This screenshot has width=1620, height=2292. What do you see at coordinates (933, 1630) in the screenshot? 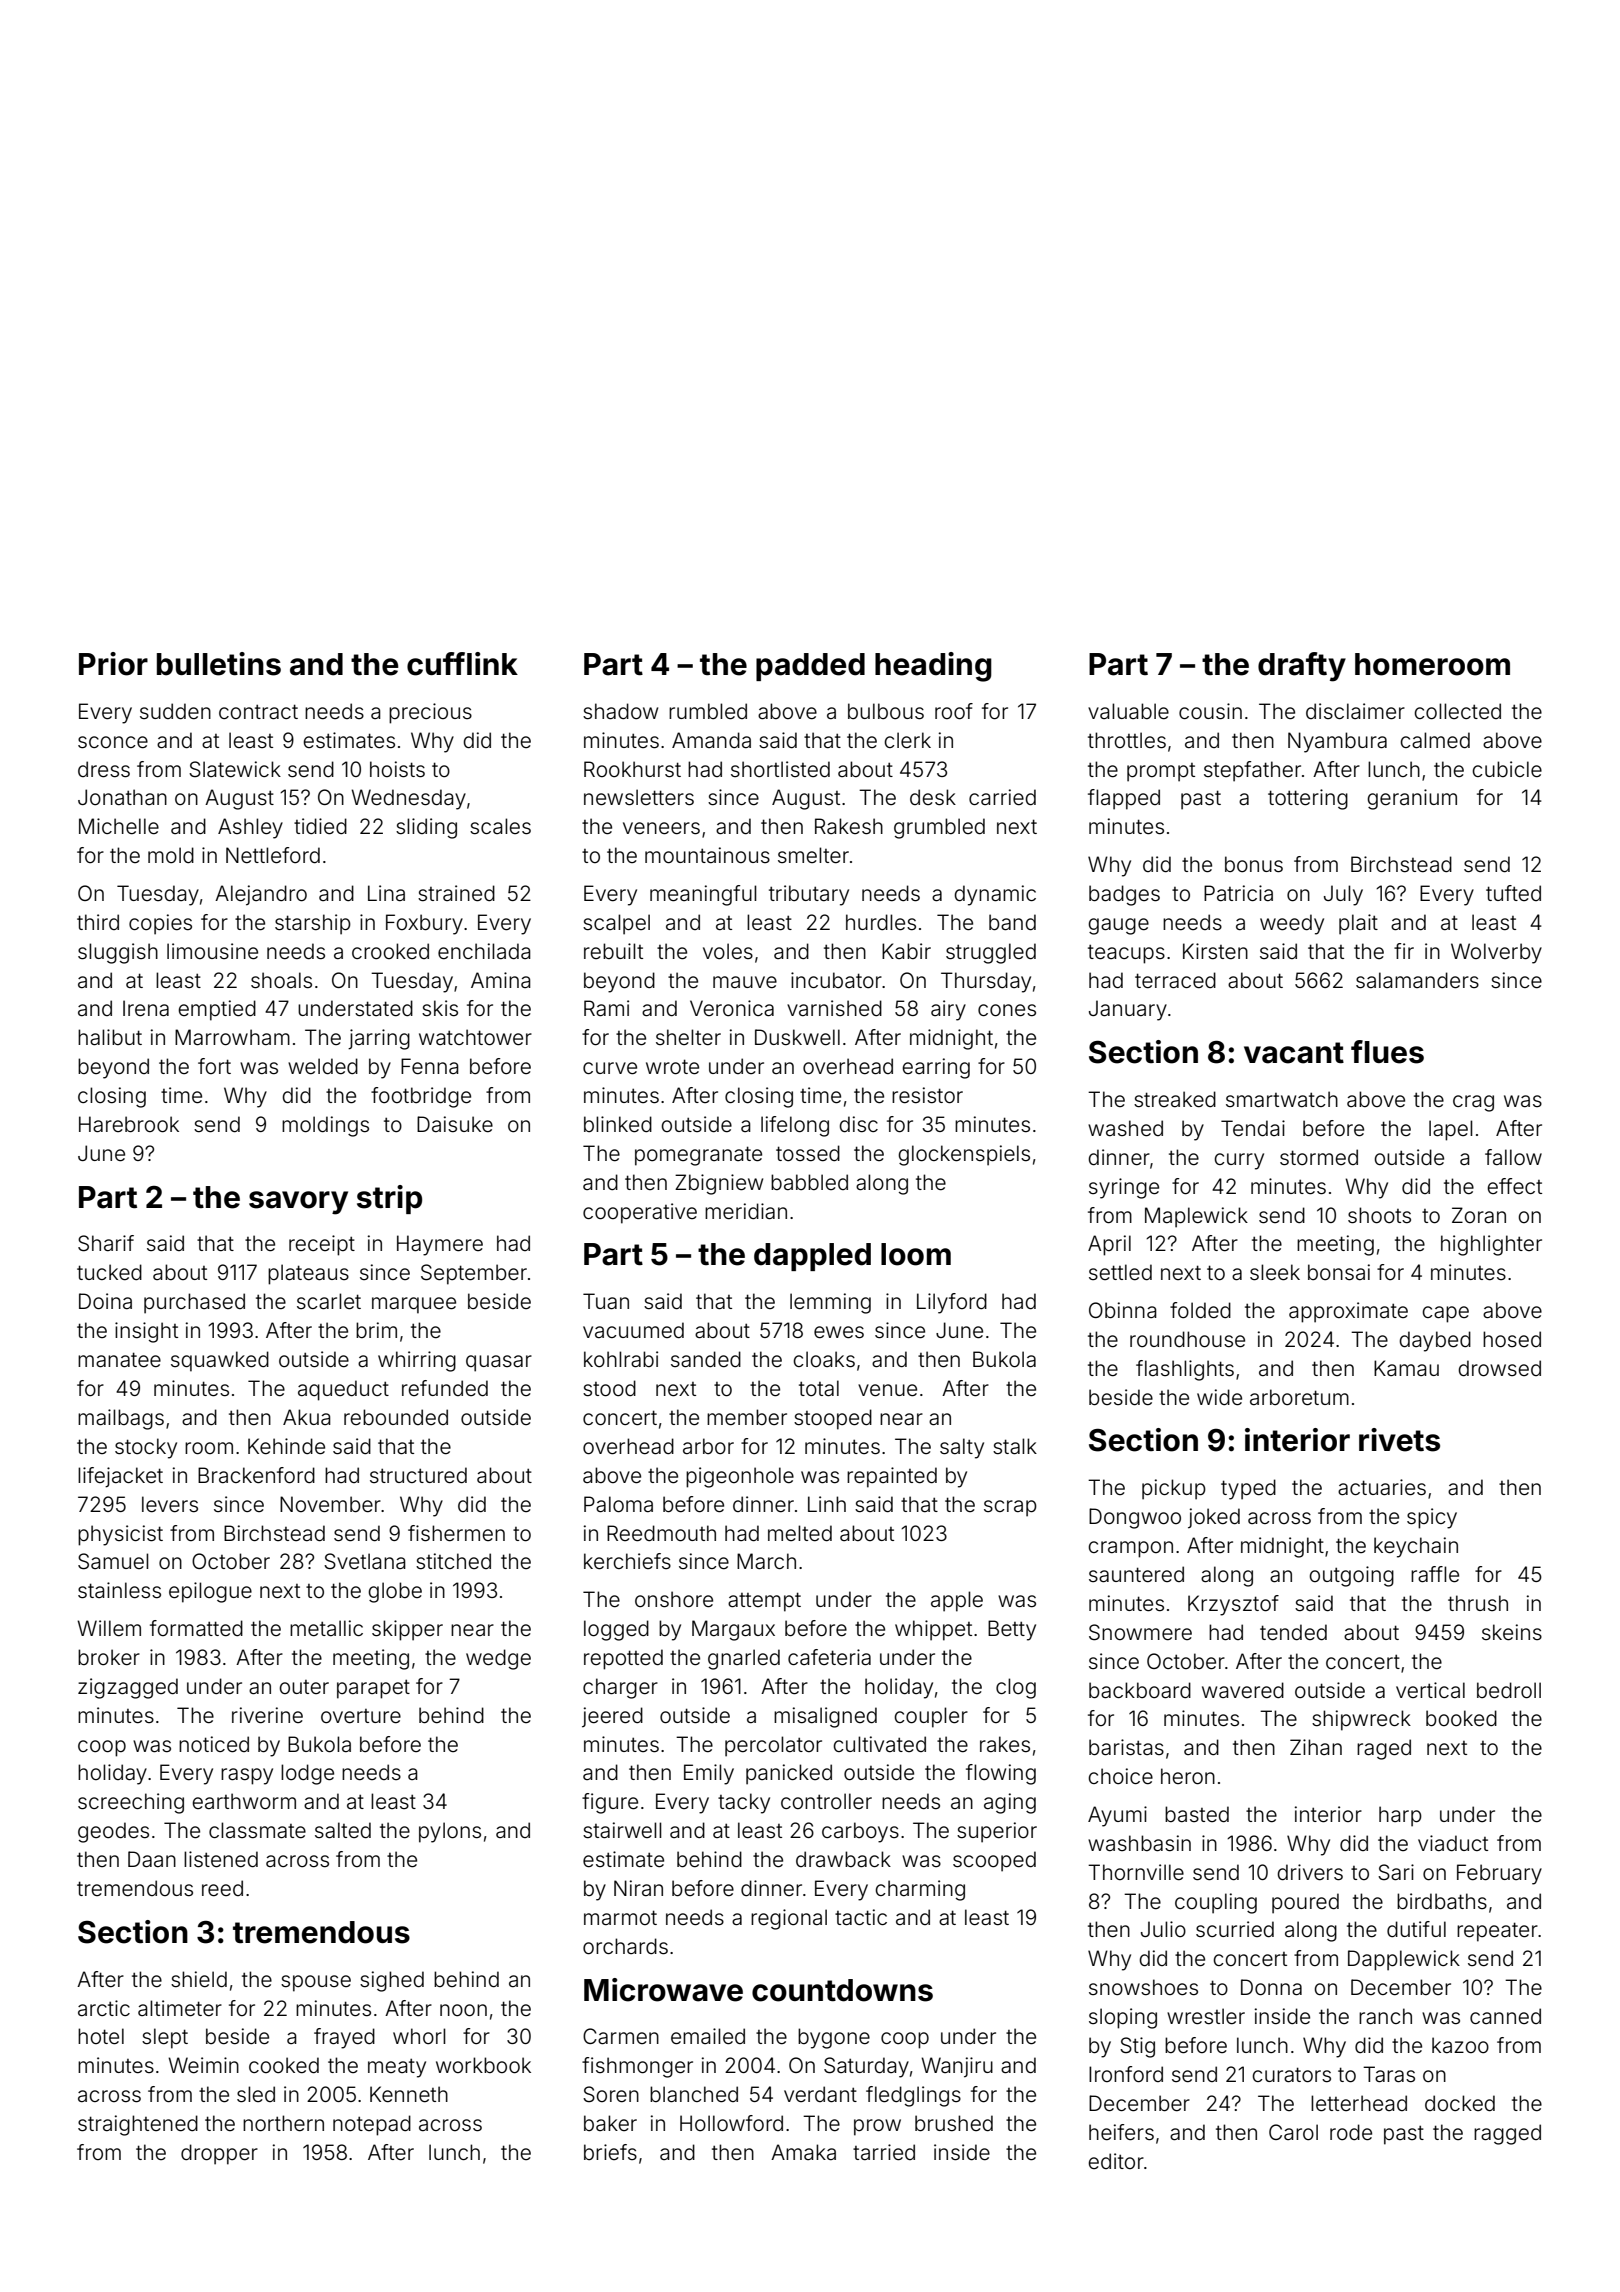
I see `whippet` at bounding box center [933, 1630].
